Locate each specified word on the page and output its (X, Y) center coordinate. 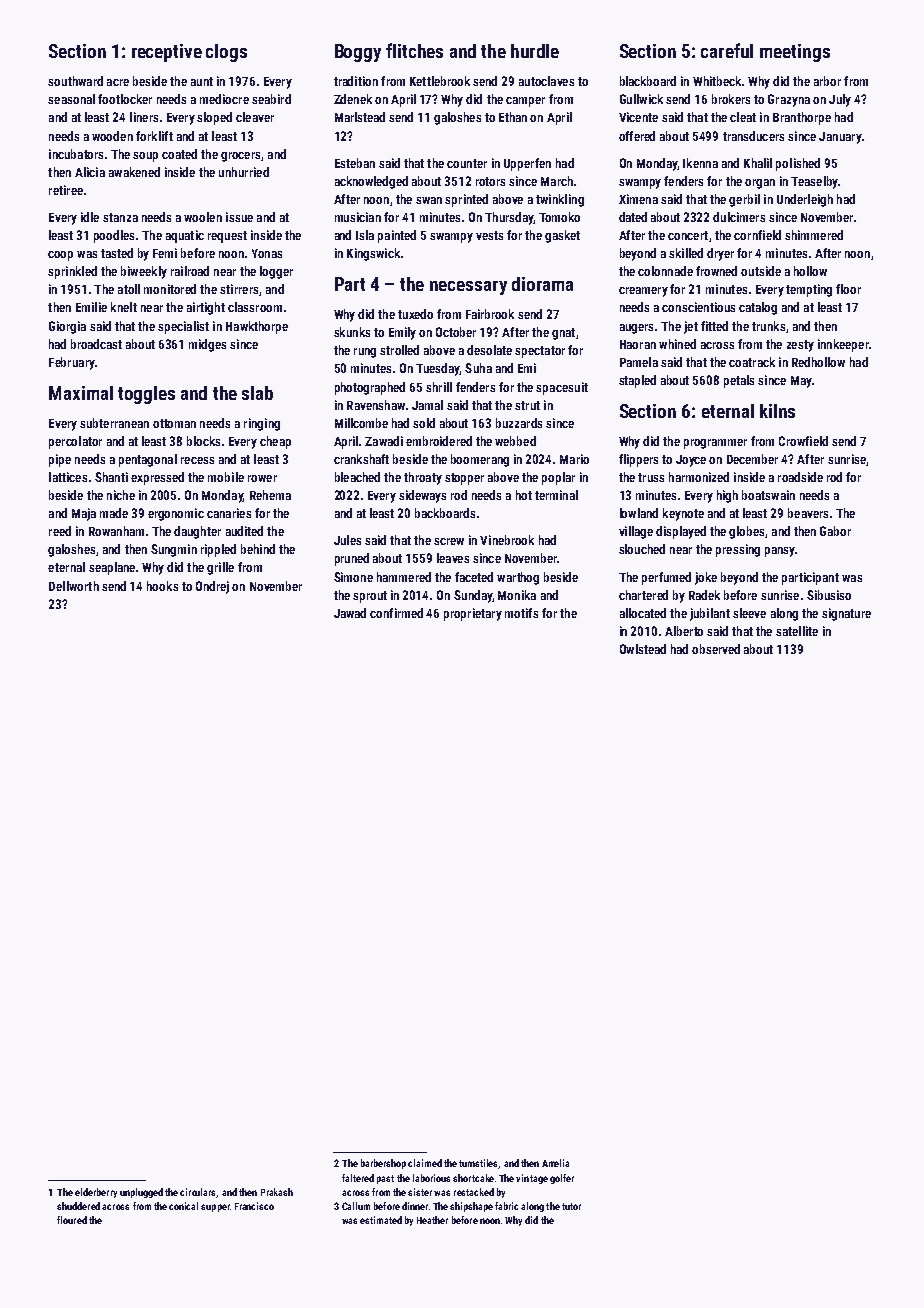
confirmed (396, 613)
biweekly (144, 272)
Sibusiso (829, 595)
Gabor (835, 531)
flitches (414, 50)
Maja (84, 514)
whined (677, 344)
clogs (226, 53)
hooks (162, 586)
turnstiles (479, 1164)
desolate (489, 350)
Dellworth (74, 586)
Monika (517, 595)
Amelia (555, 1163)
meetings (795, 53)
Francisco (254, 1206)
